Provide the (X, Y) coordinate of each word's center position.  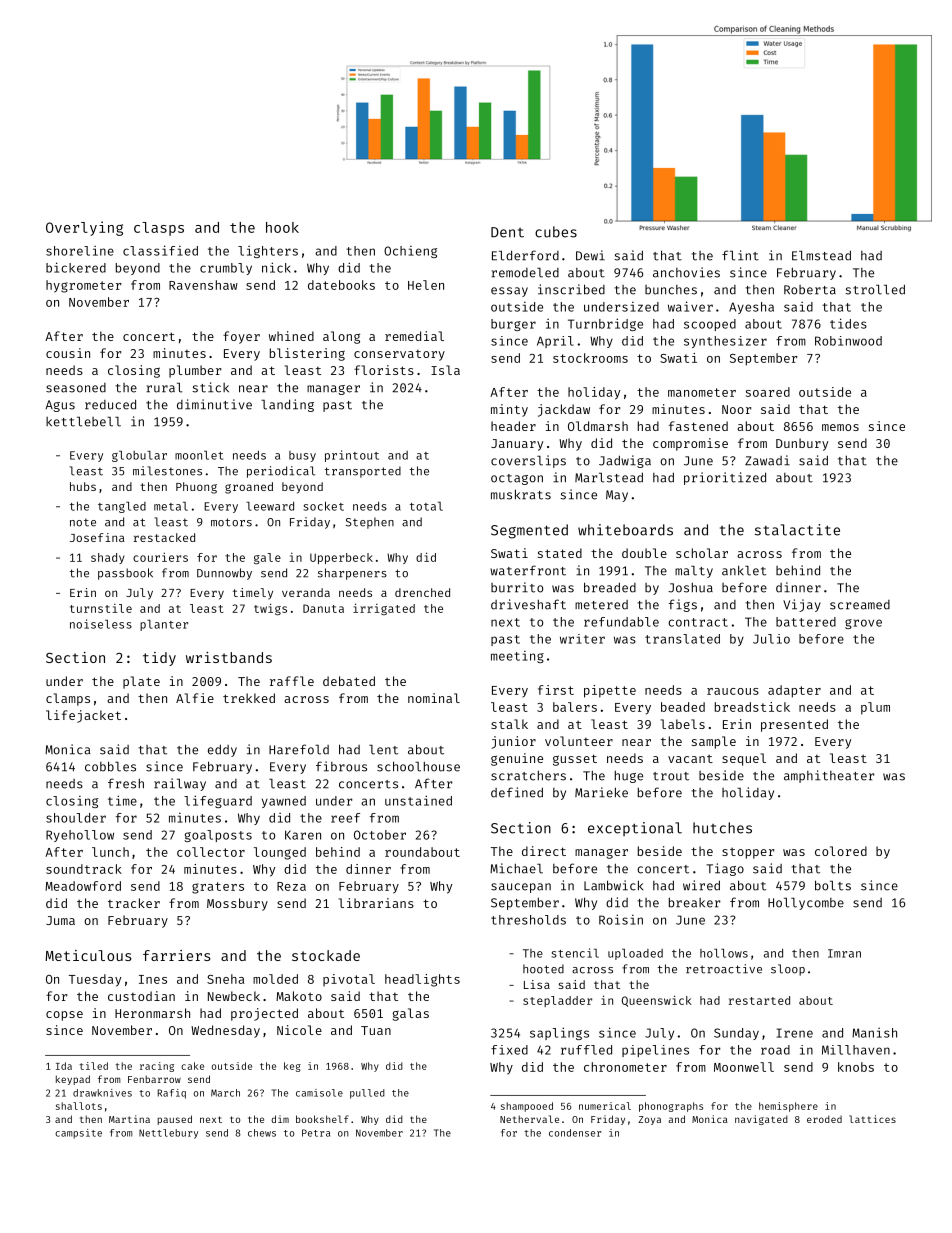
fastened (698, 426)
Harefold (299, 749)
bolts (833, 885)
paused (174, 1120)
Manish (874, 1033)
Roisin (621, 919)
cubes (556, 232)
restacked (164, 537)
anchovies (686, 272)
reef (345, 818)
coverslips (528, 461)
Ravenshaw (203, 285)
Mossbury (237, 904)
